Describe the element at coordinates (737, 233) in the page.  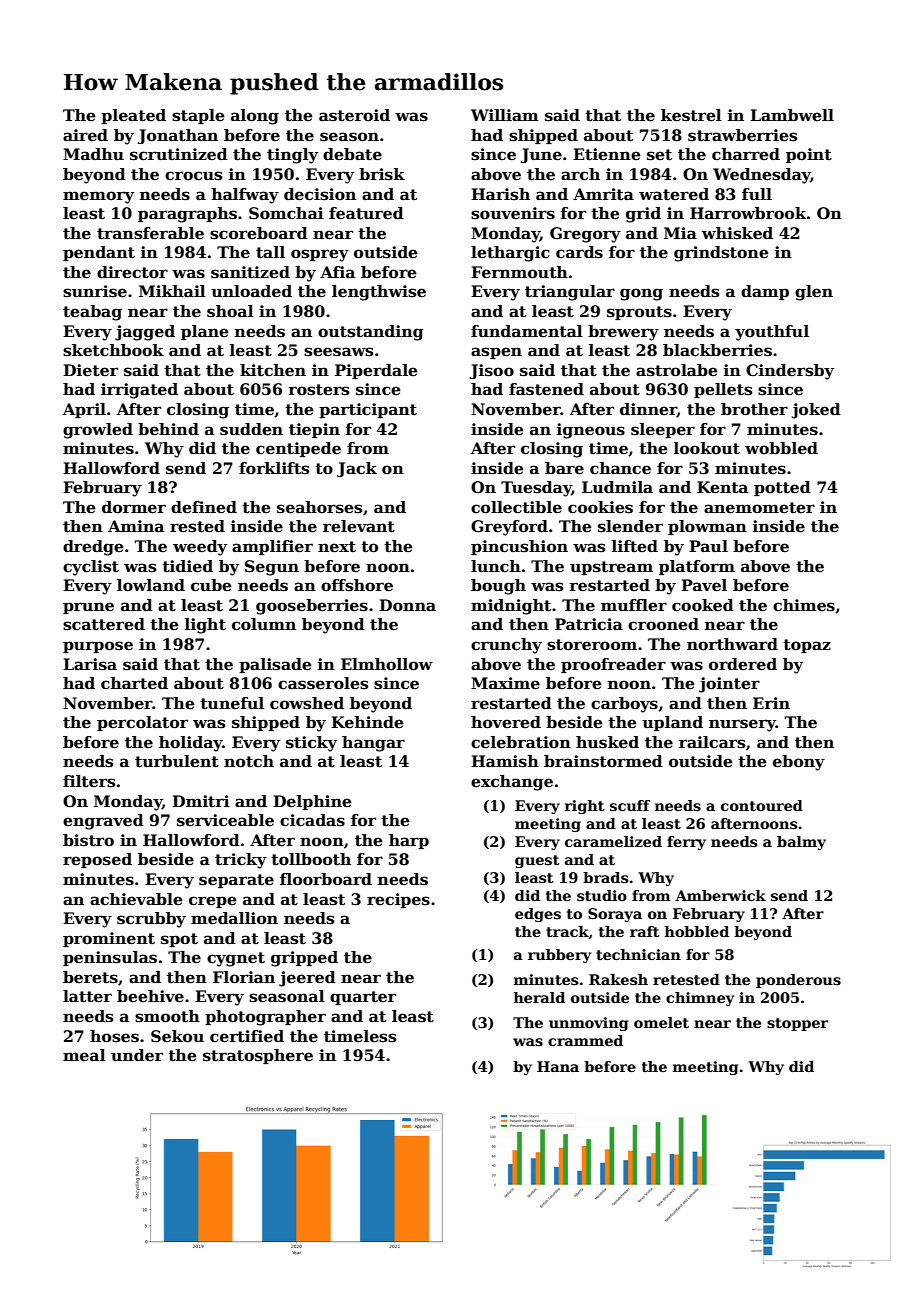
I see `whisked` at that location.
